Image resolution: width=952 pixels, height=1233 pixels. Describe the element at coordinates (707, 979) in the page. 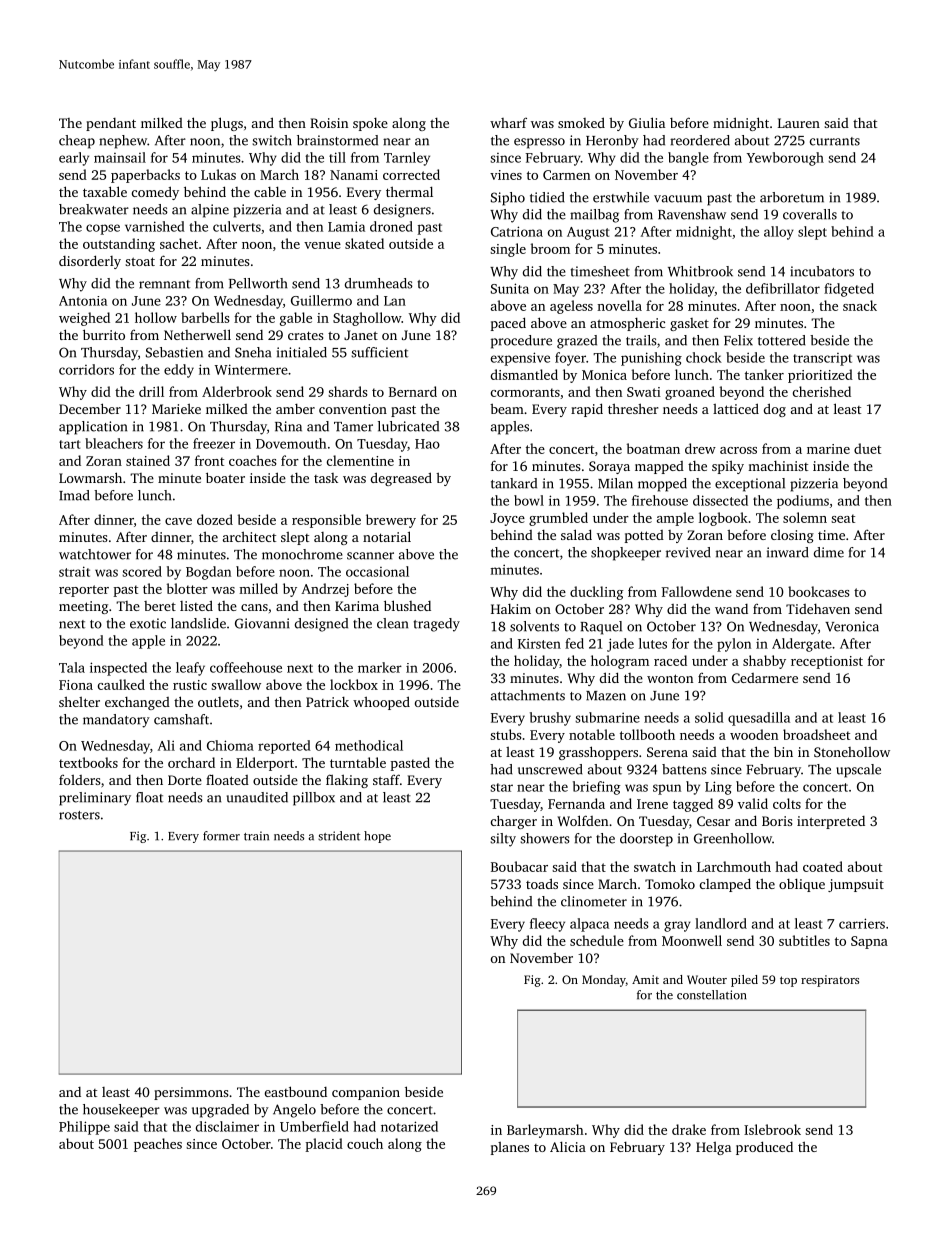

I see `Wouter` at that location.
